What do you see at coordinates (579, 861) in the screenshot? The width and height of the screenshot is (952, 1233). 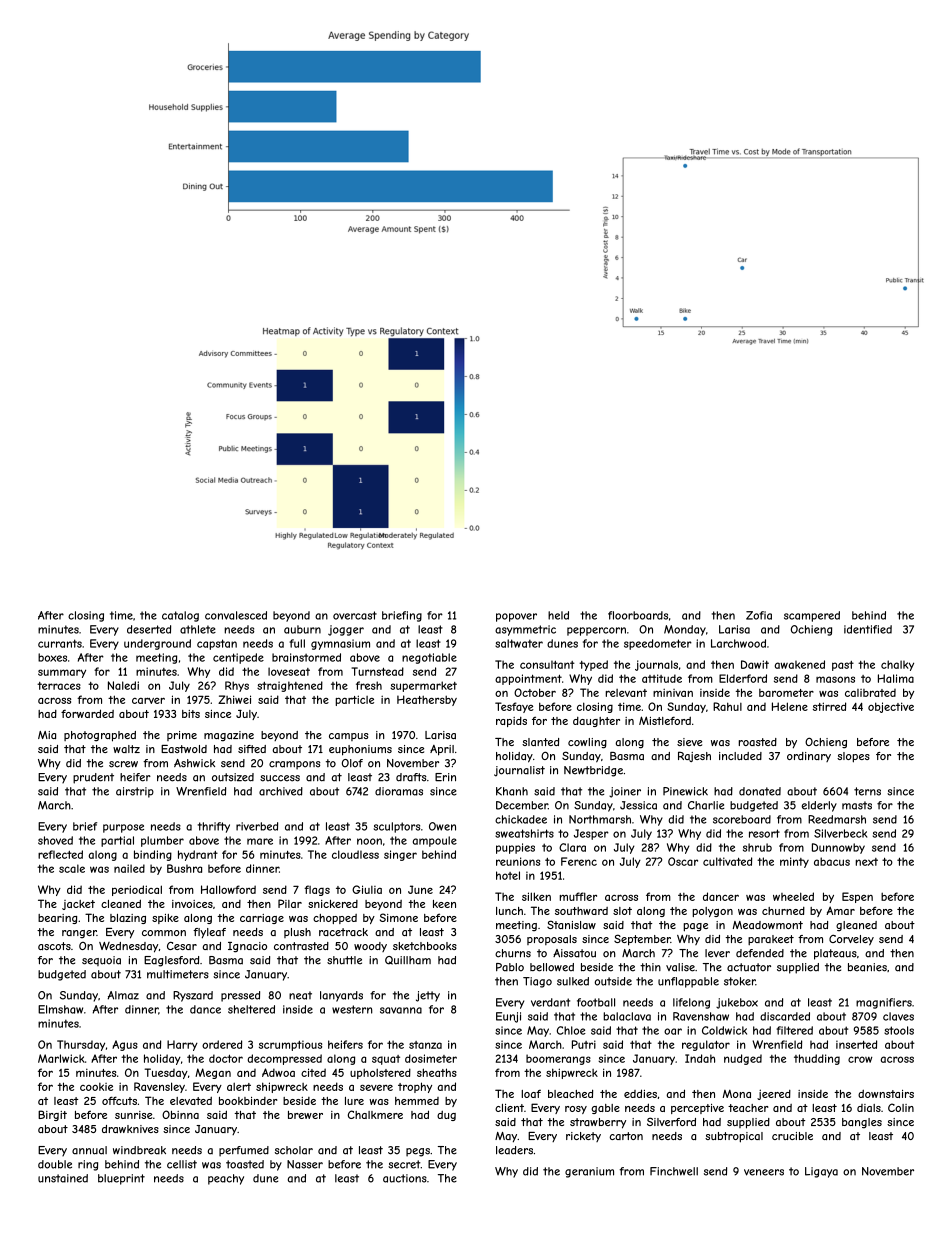 I see `Ferenc` at bounding box center [579, 861].
